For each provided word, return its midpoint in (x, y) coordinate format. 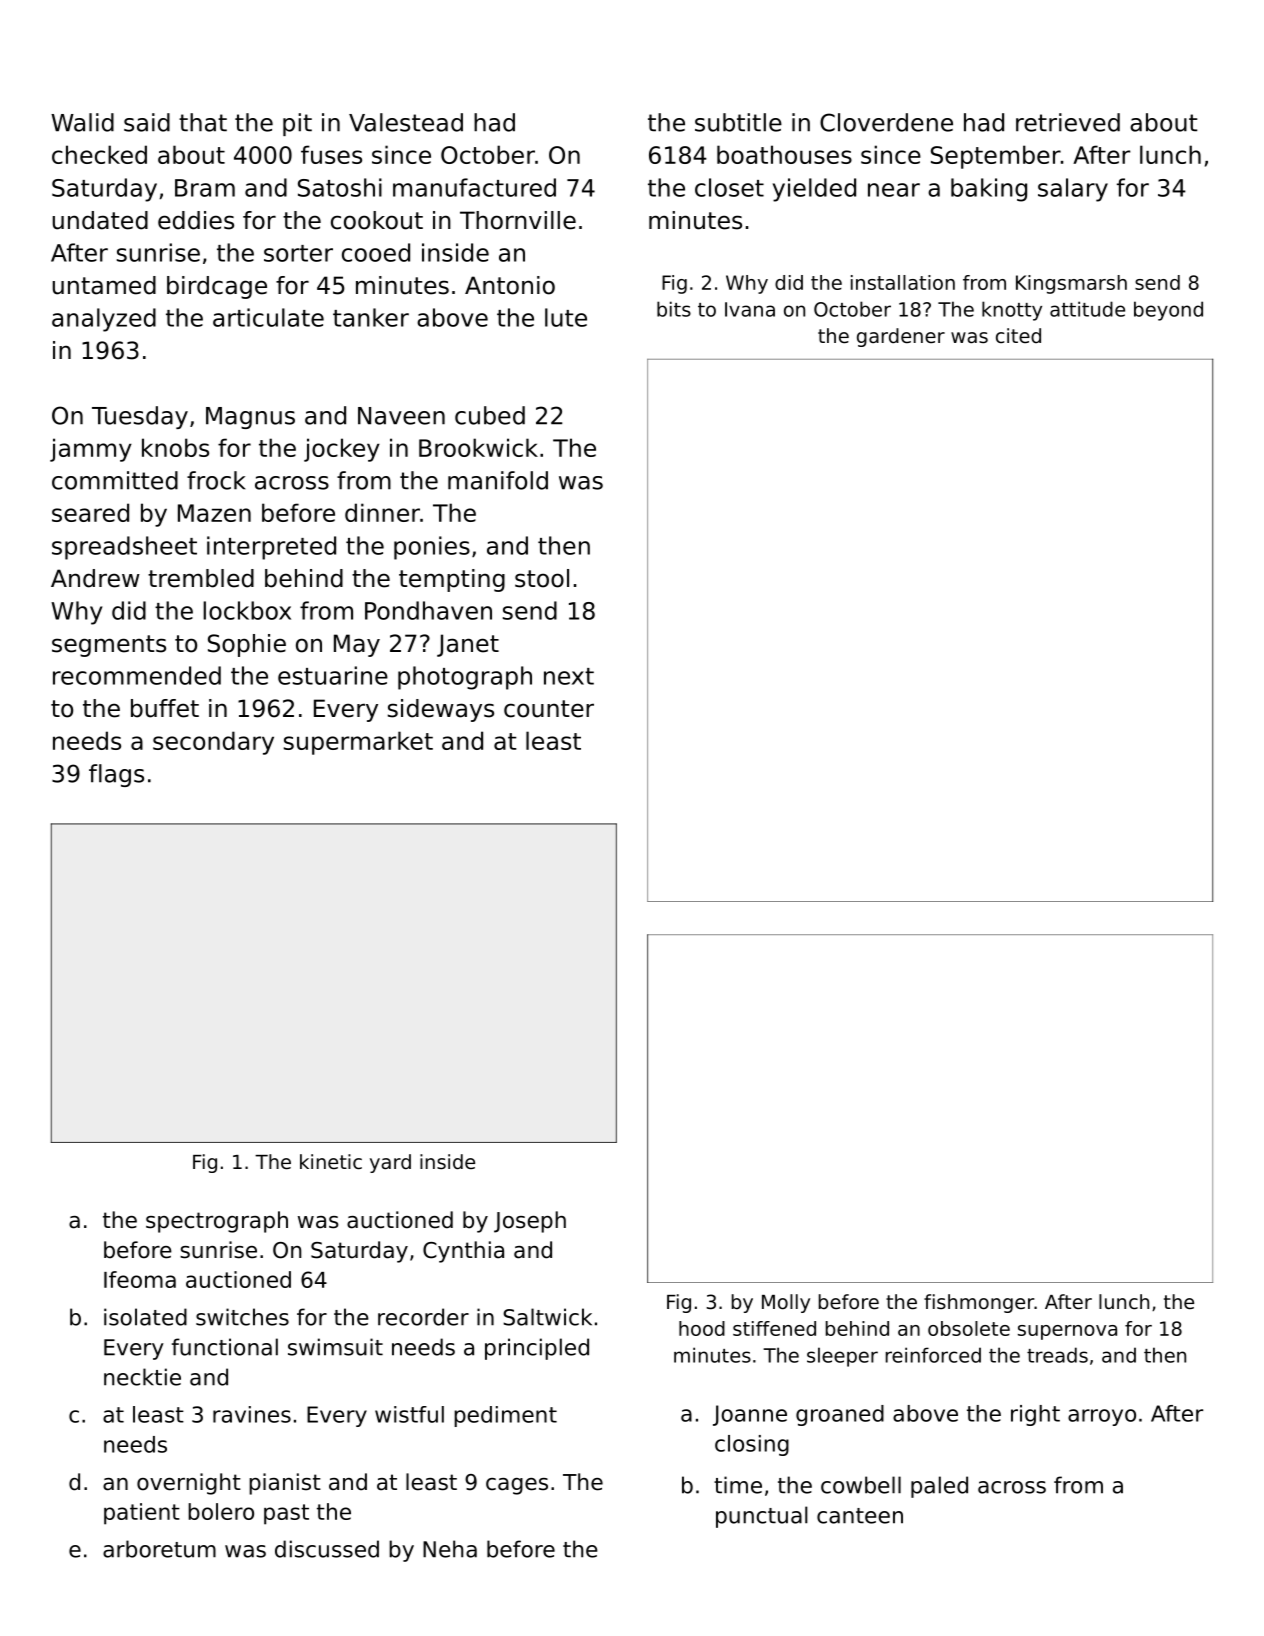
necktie (142, 1377)
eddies (196, 220)
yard (390, 1163)
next (569, 676)
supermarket (358, 743)
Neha (450, 1549)
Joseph (530, 1222)
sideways (441, 710)
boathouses (784, 154)
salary (1073, 190)
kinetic (331, 1162)
